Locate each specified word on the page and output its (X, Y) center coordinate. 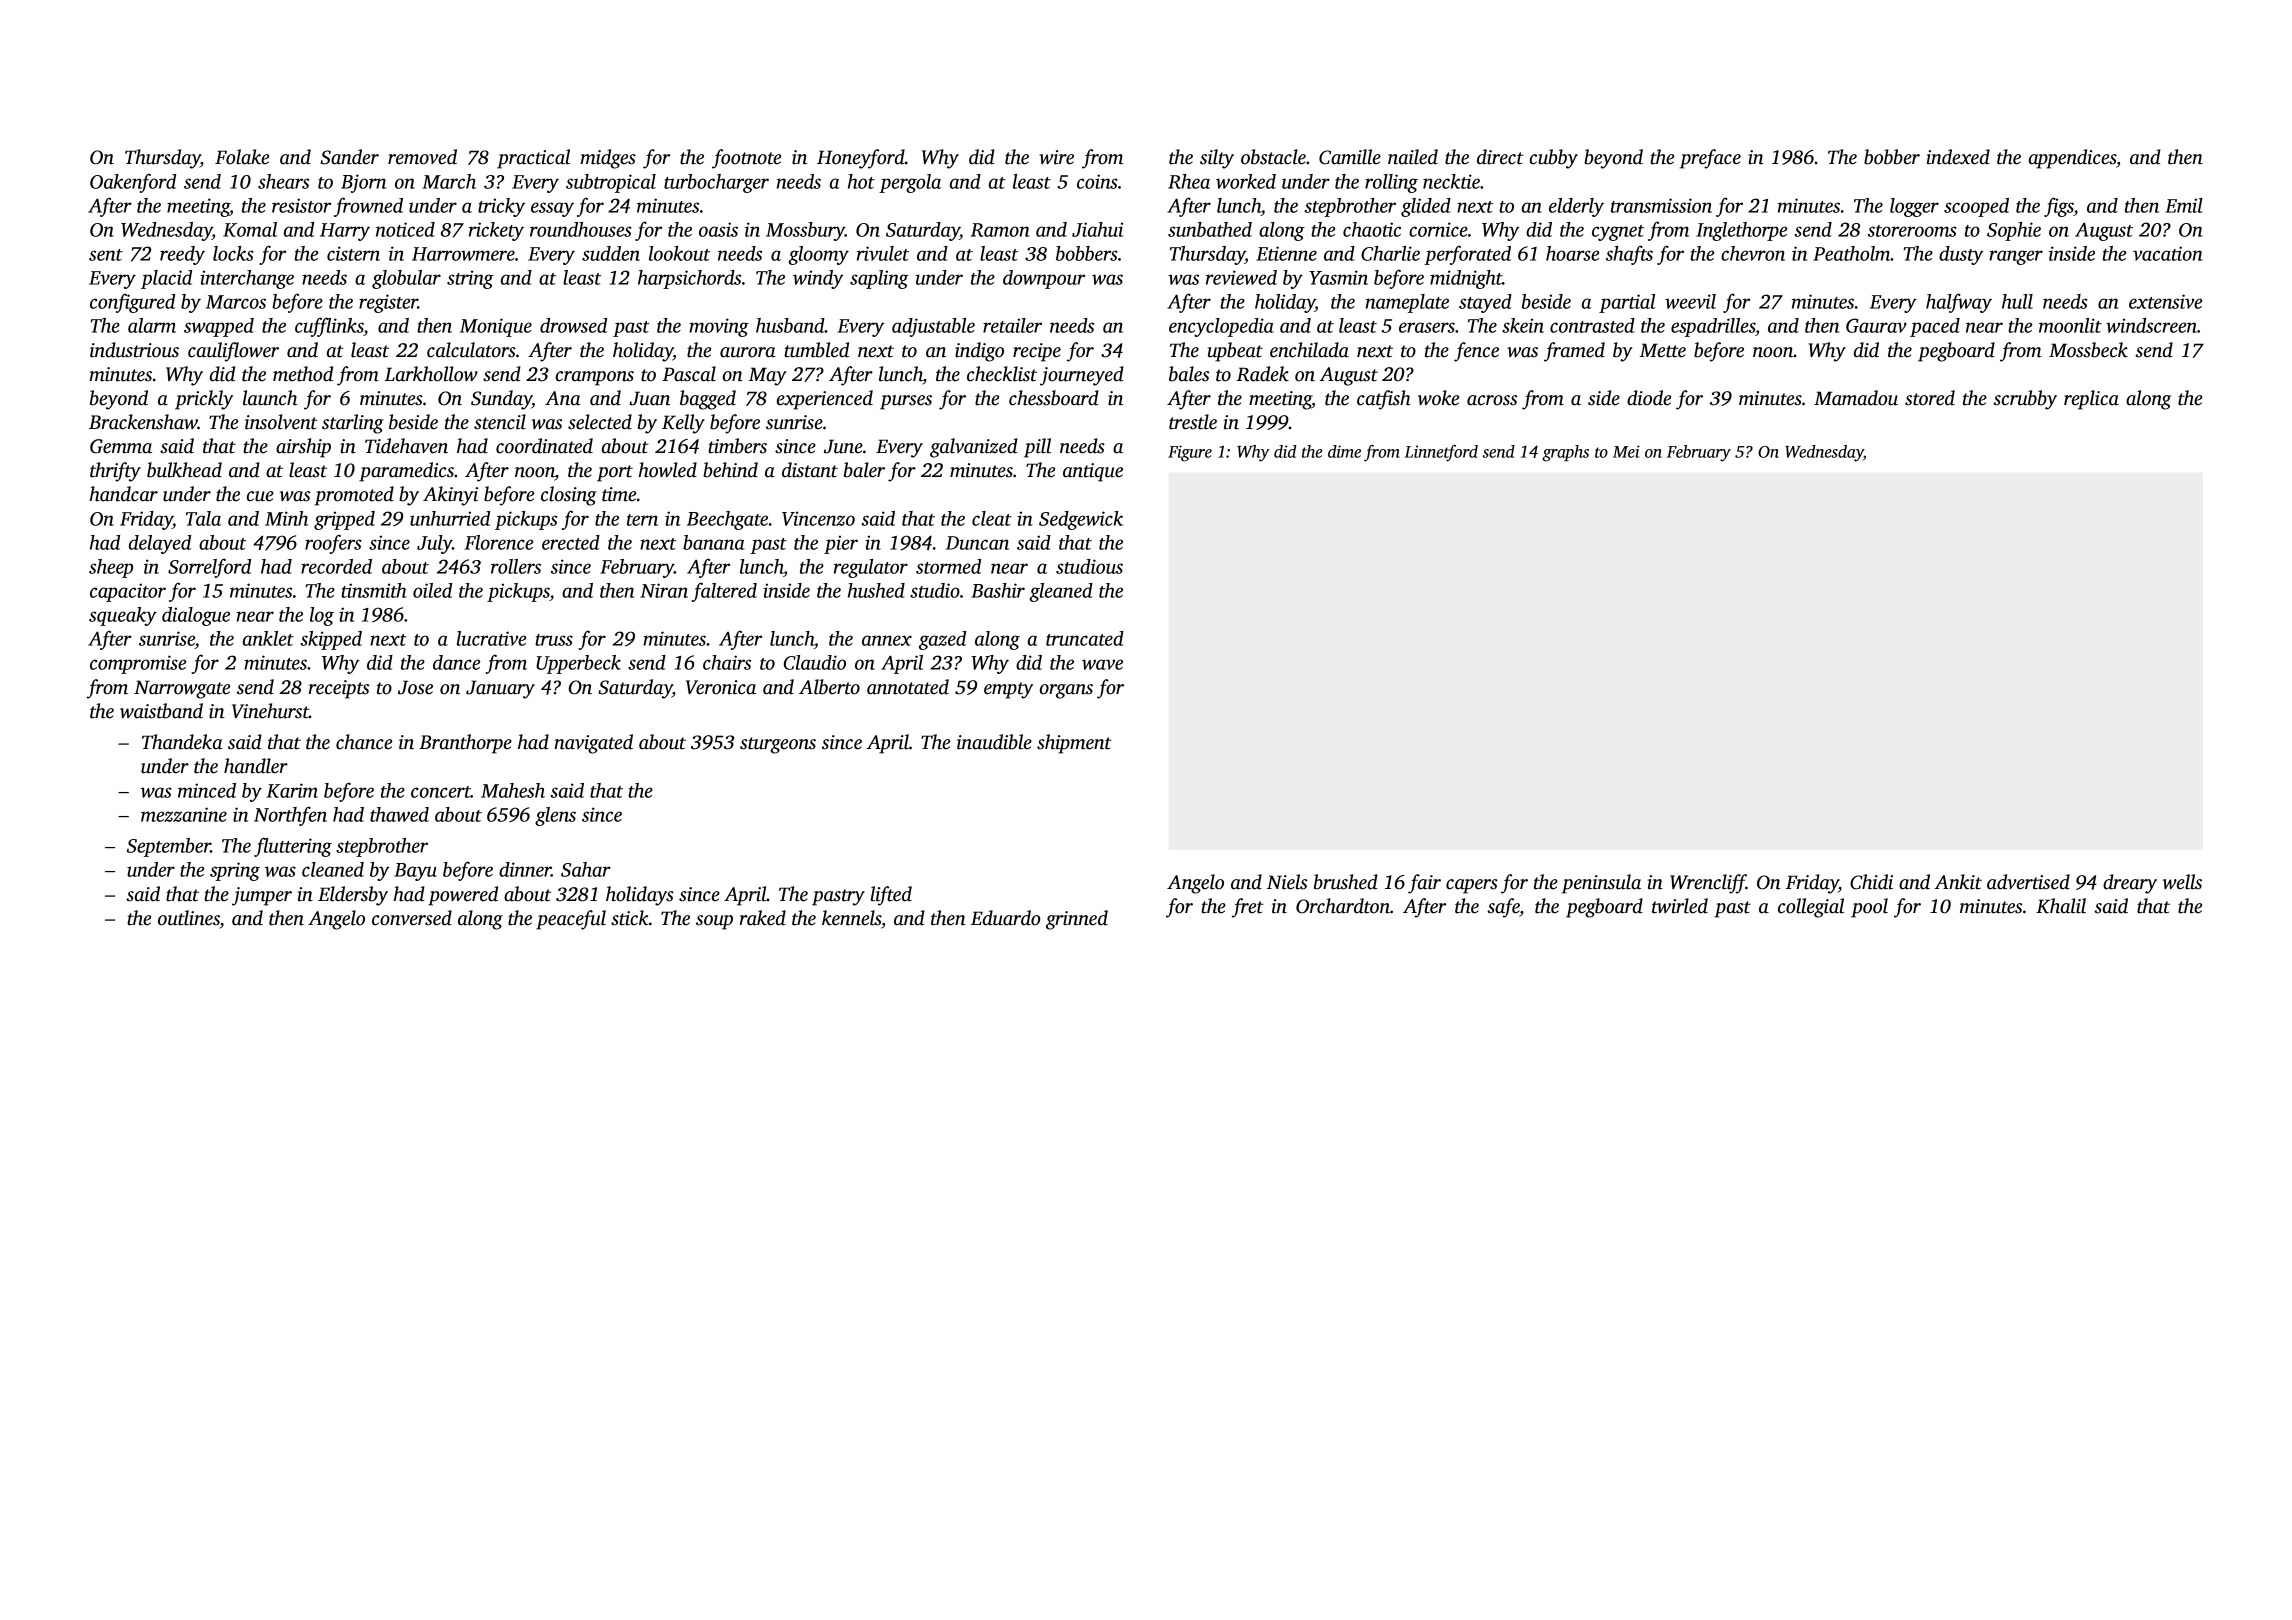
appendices (2072, 159)
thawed (399, 814)
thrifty (115, 472)
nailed (1413, 157)
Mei (1626, 451)
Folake (242, 157)
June (843, 446)
